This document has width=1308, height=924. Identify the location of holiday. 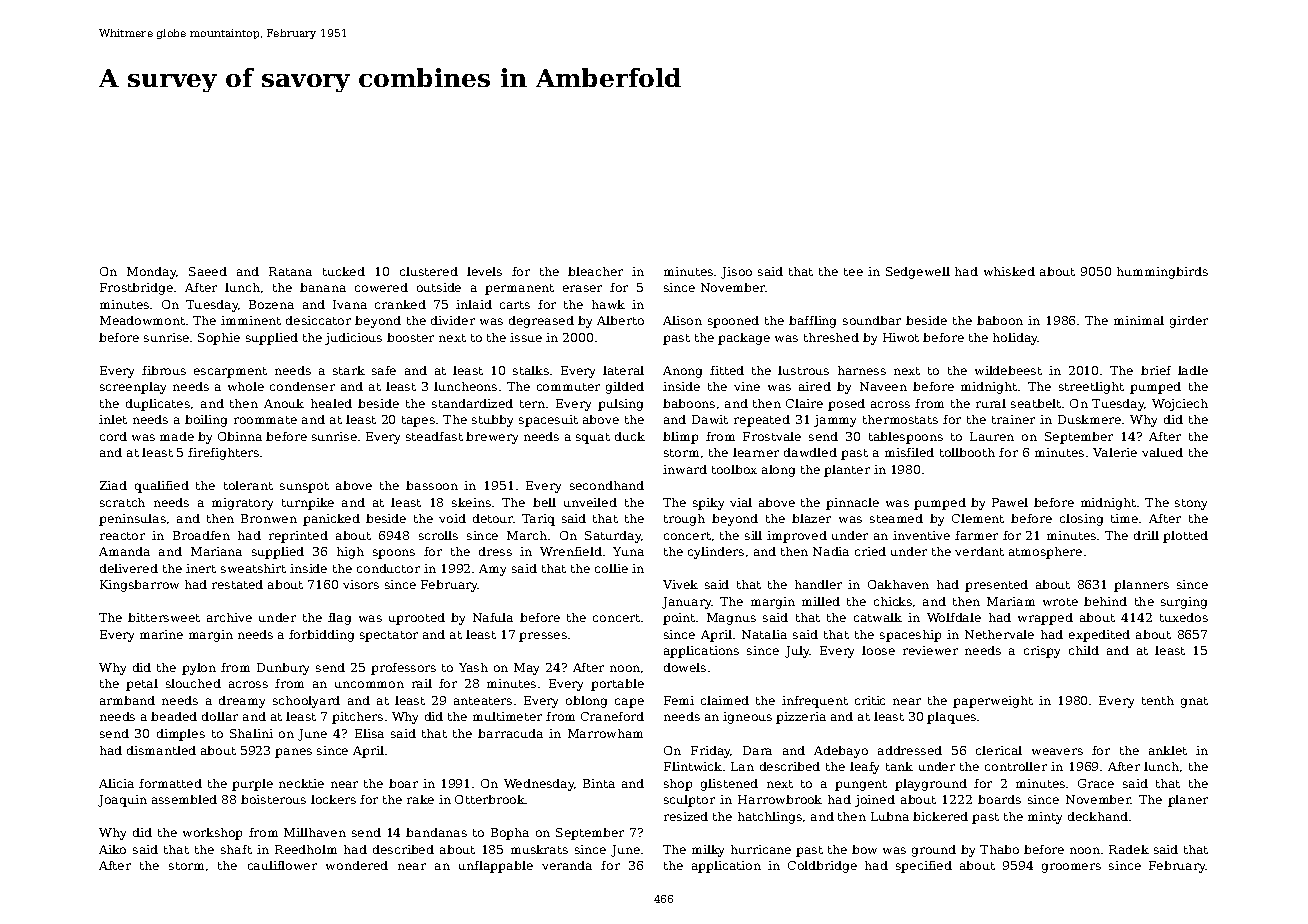
(1015, 339).
